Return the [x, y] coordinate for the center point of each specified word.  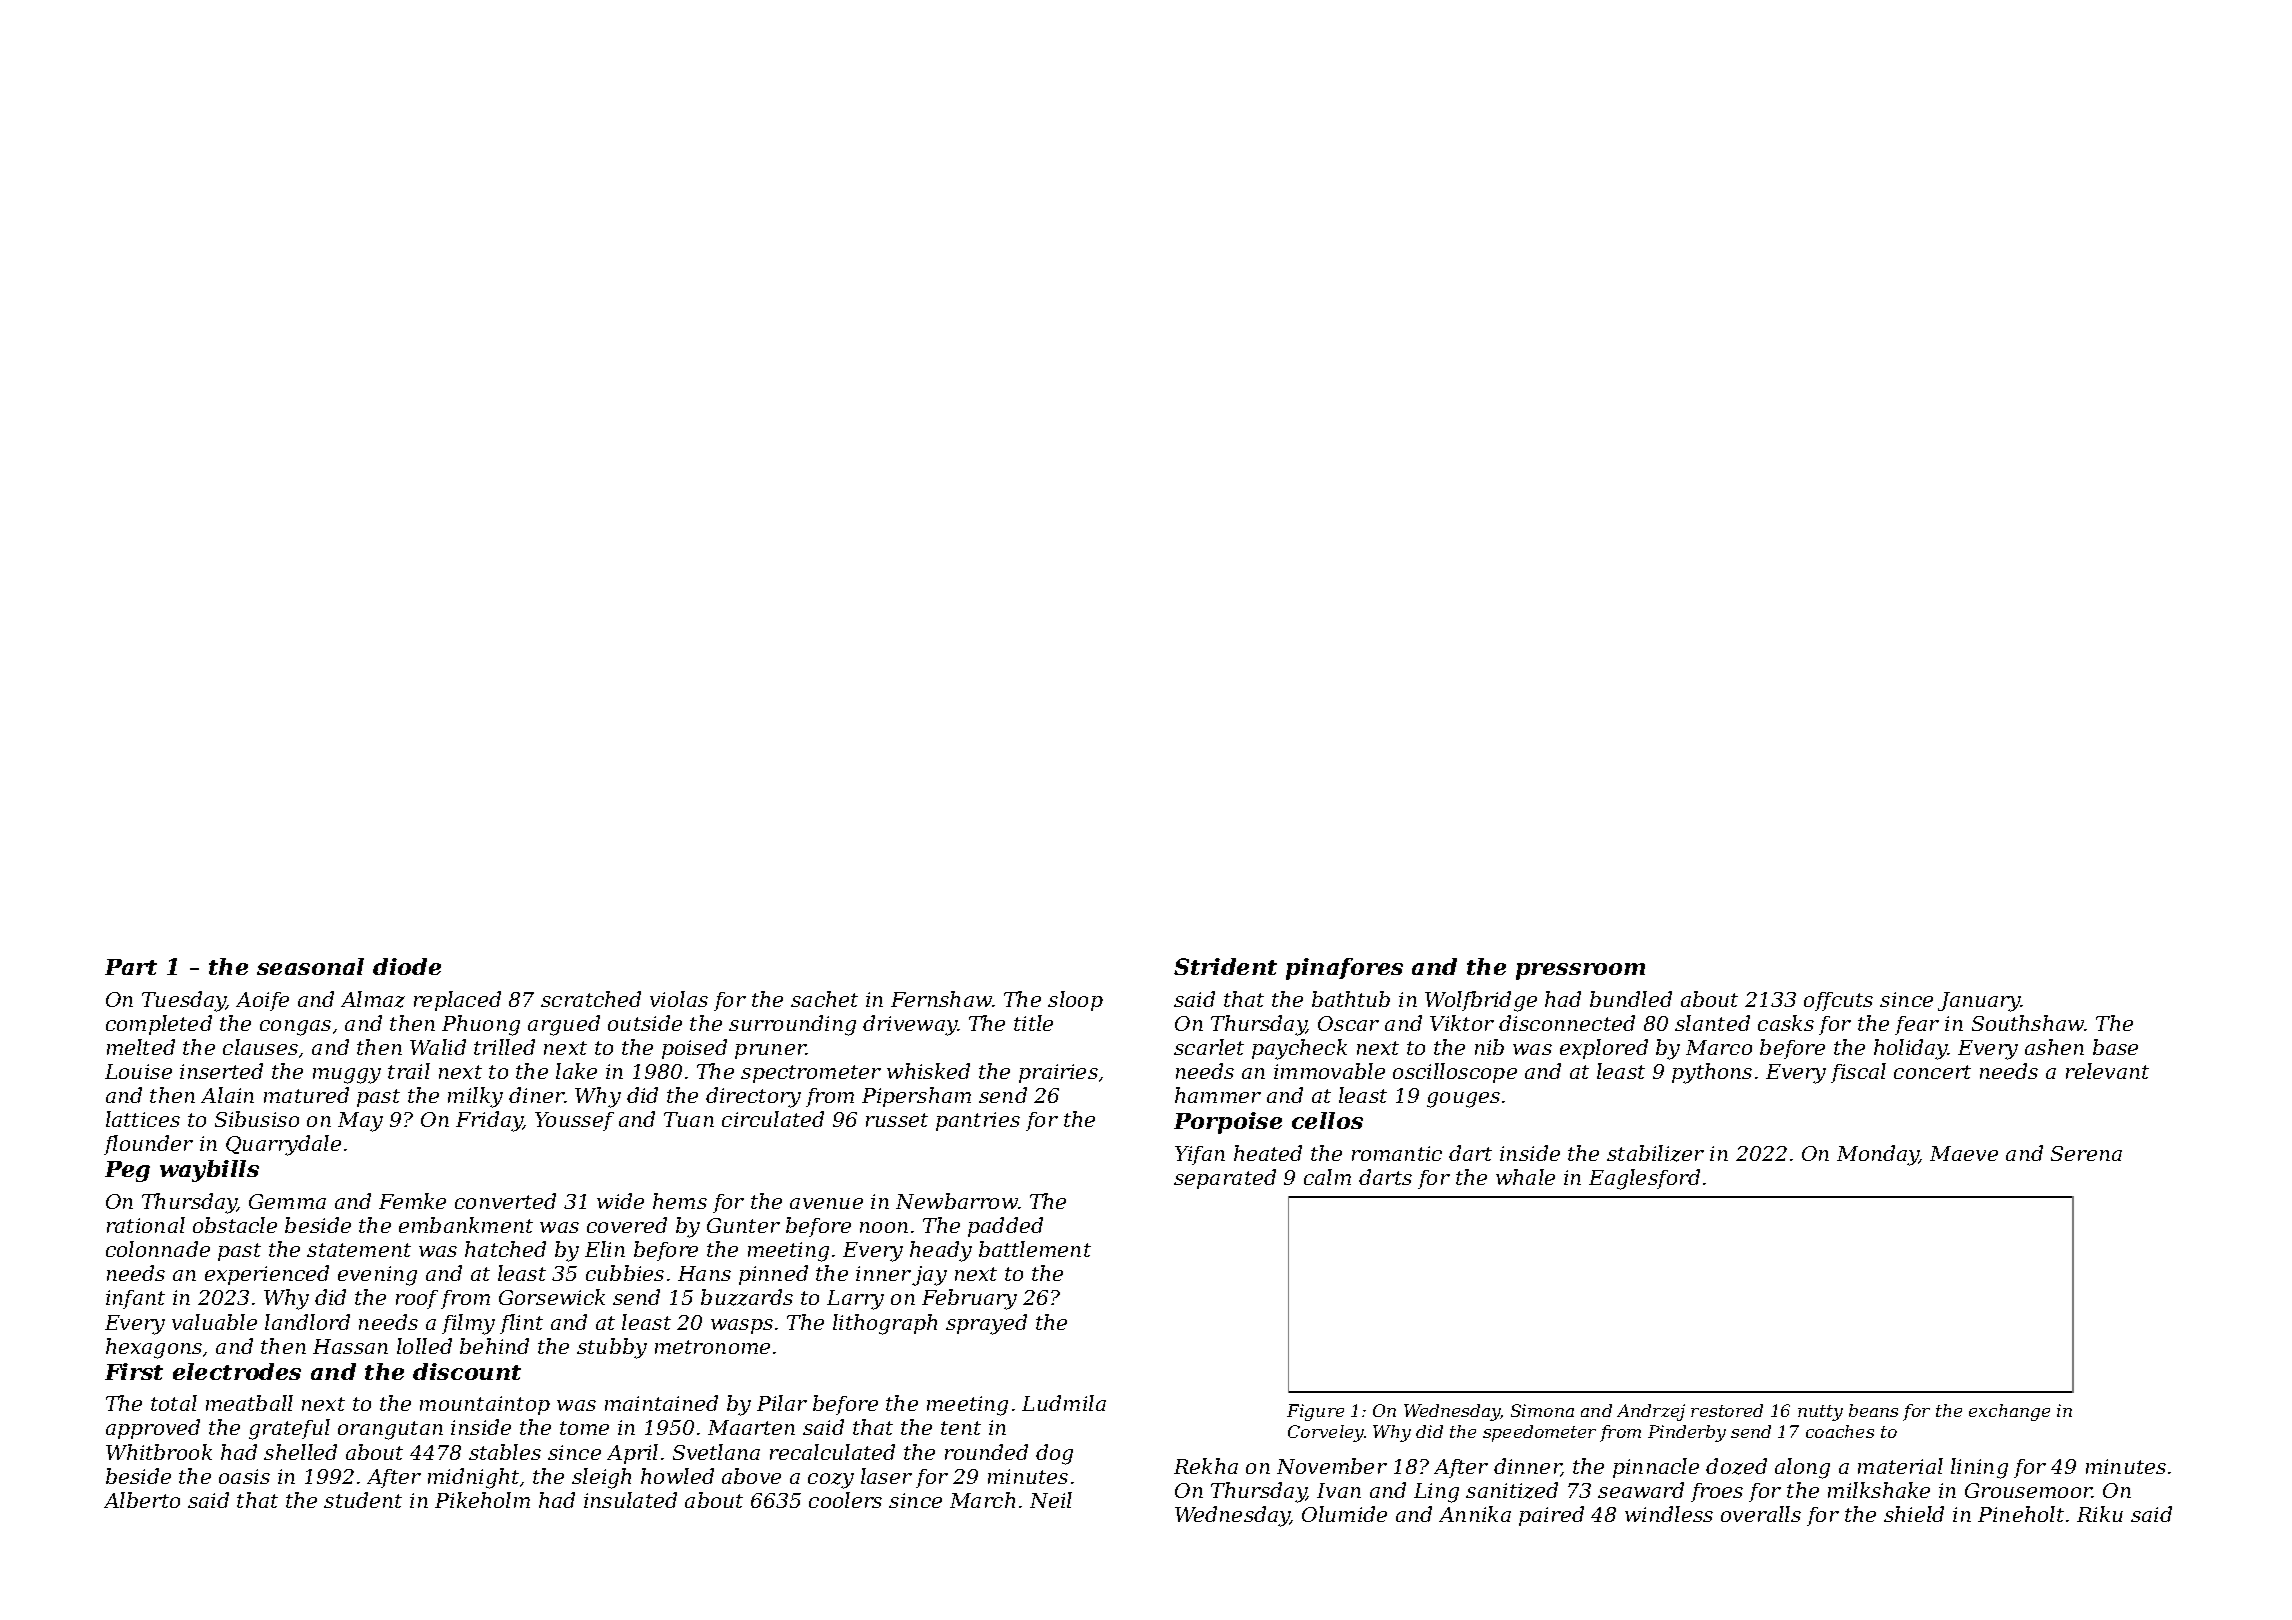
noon [884, 1227]
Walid [438, 1047]
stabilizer [1655, 1153]
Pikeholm [482, 1500]
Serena [2086, 1153]
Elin [605, 1249]
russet [897, 1120]
